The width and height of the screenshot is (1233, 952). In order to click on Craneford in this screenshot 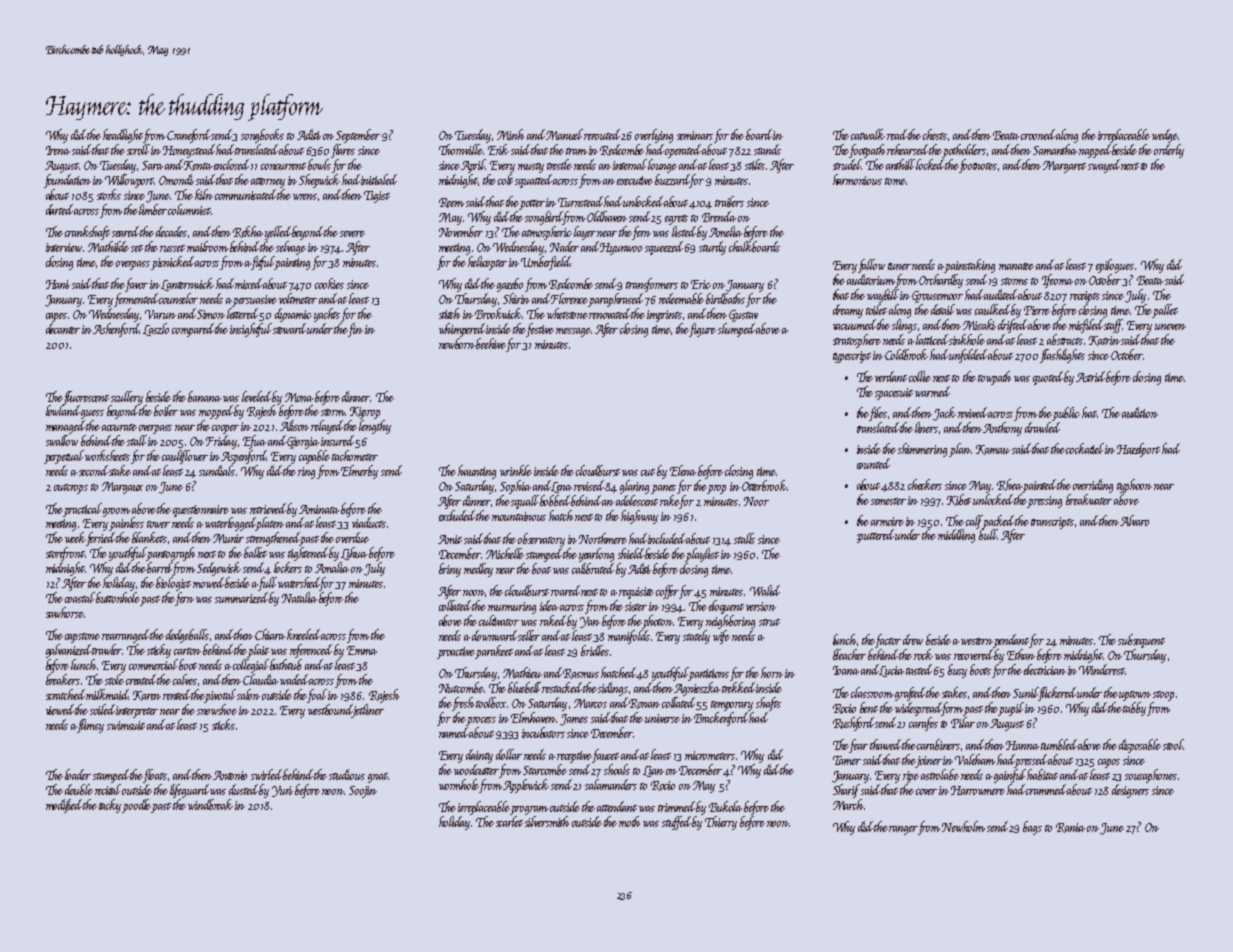, I will do `click(188, 136)`.
